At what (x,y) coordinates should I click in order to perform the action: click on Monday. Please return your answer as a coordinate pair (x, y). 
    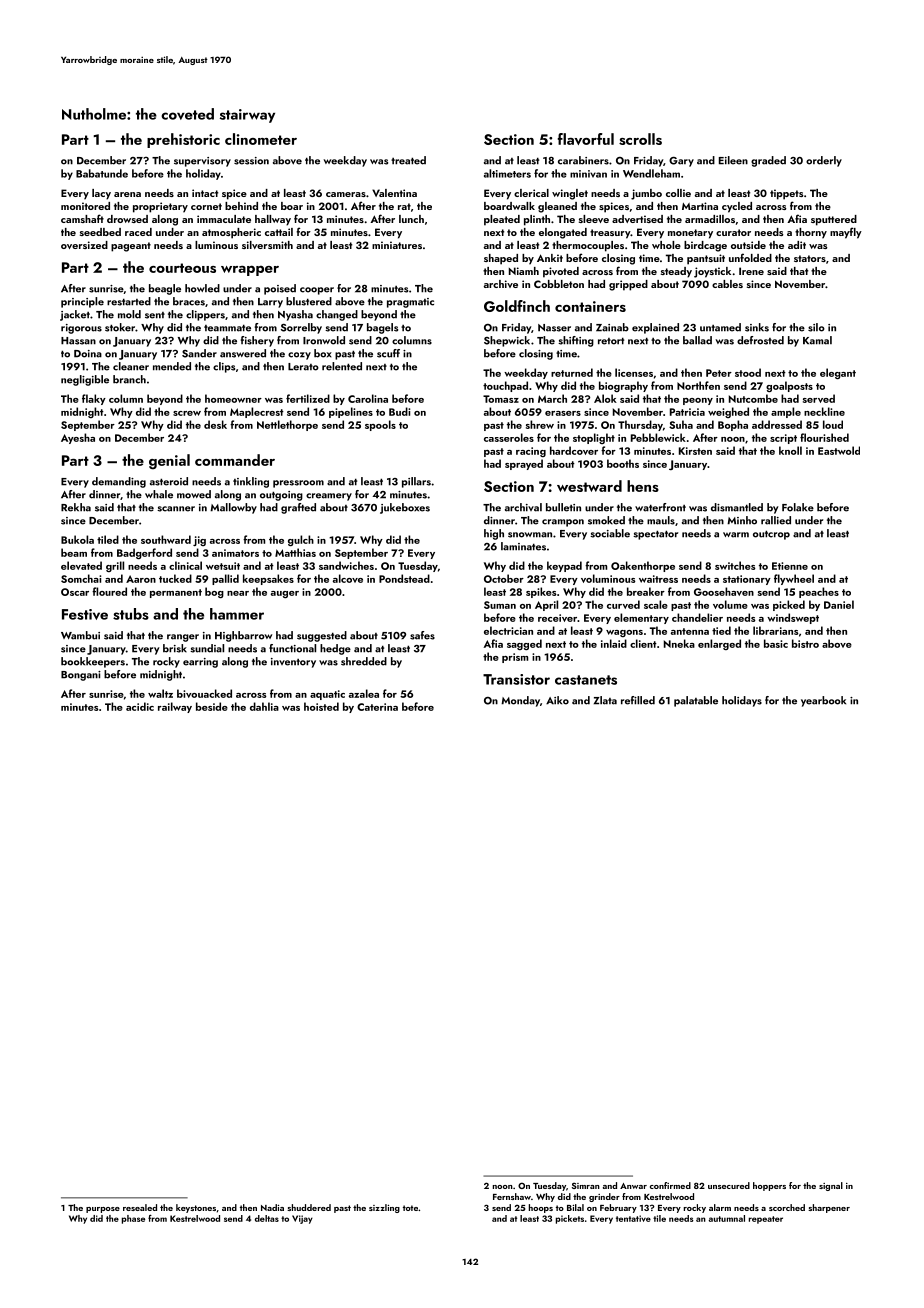
    Looking at the image, I should click on (520, 701).
